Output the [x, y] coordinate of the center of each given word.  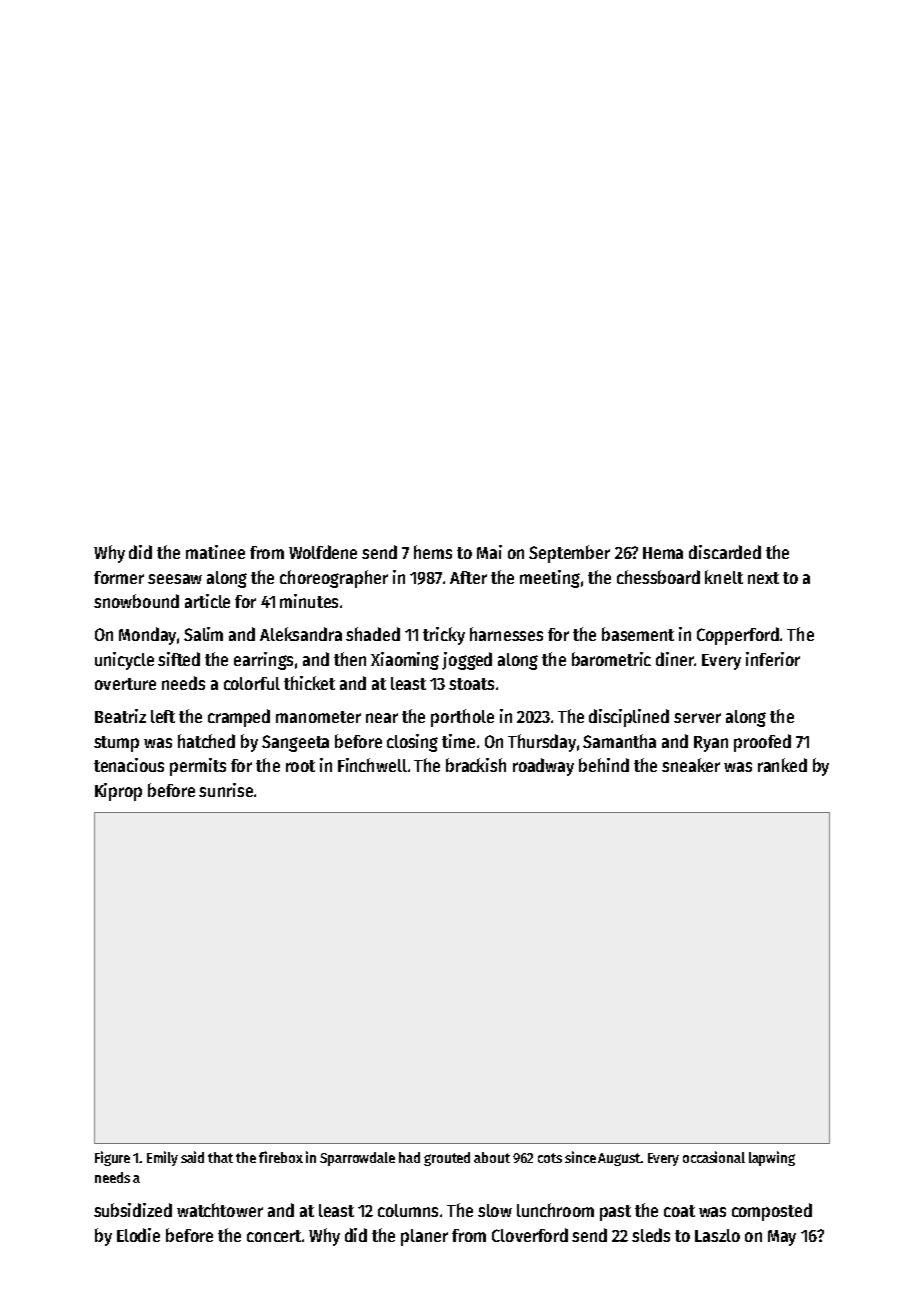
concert [274, 1236]
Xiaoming [405, 661]
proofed [762, 743]
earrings [263, 661]
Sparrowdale [357, 1159]
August [619, 1159]
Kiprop [118, 792]
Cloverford [530, 1235]
